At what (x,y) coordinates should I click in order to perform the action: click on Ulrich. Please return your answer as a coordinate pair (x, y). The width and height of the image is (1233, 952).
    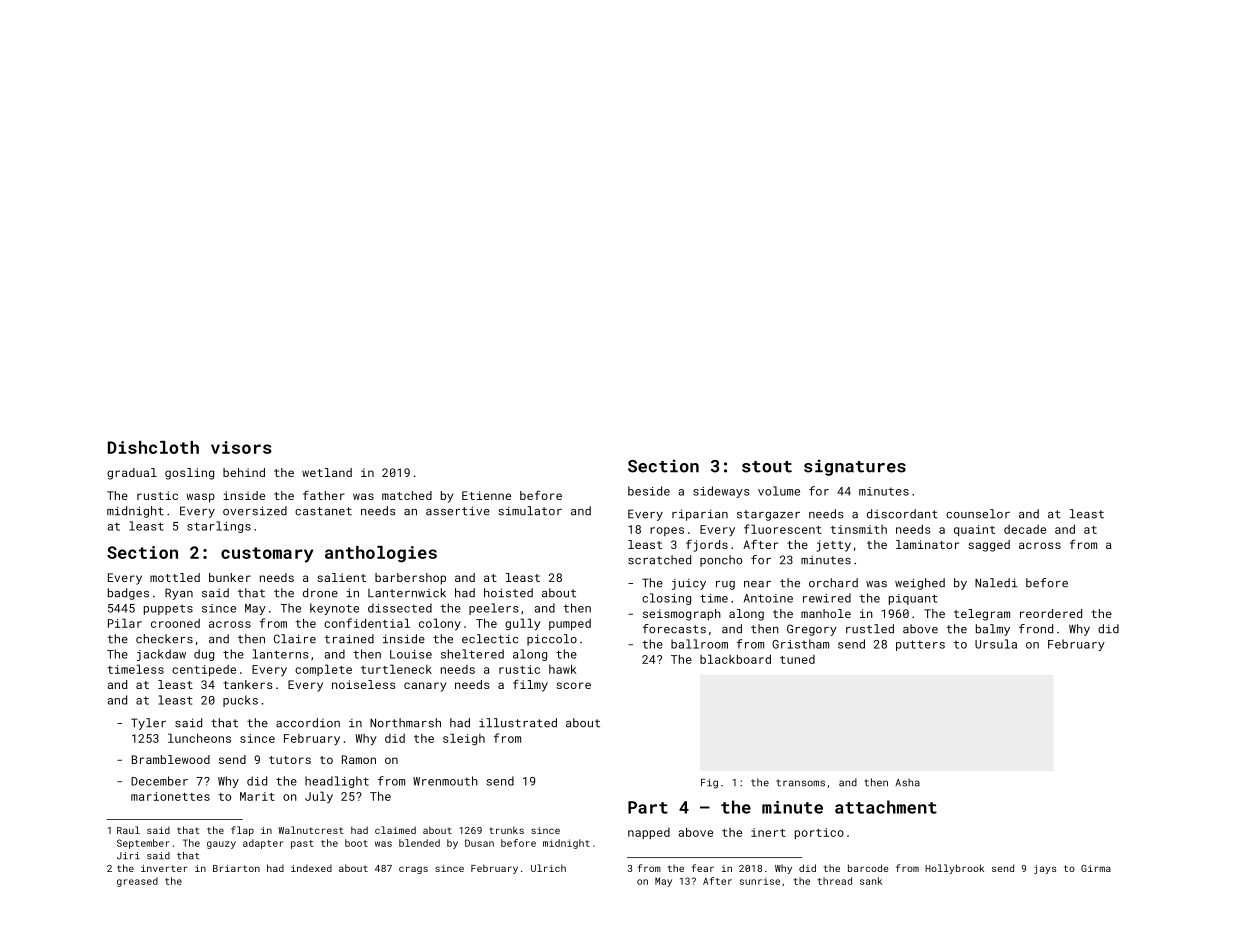
    Looking at the image, I should click on (548, 868).
